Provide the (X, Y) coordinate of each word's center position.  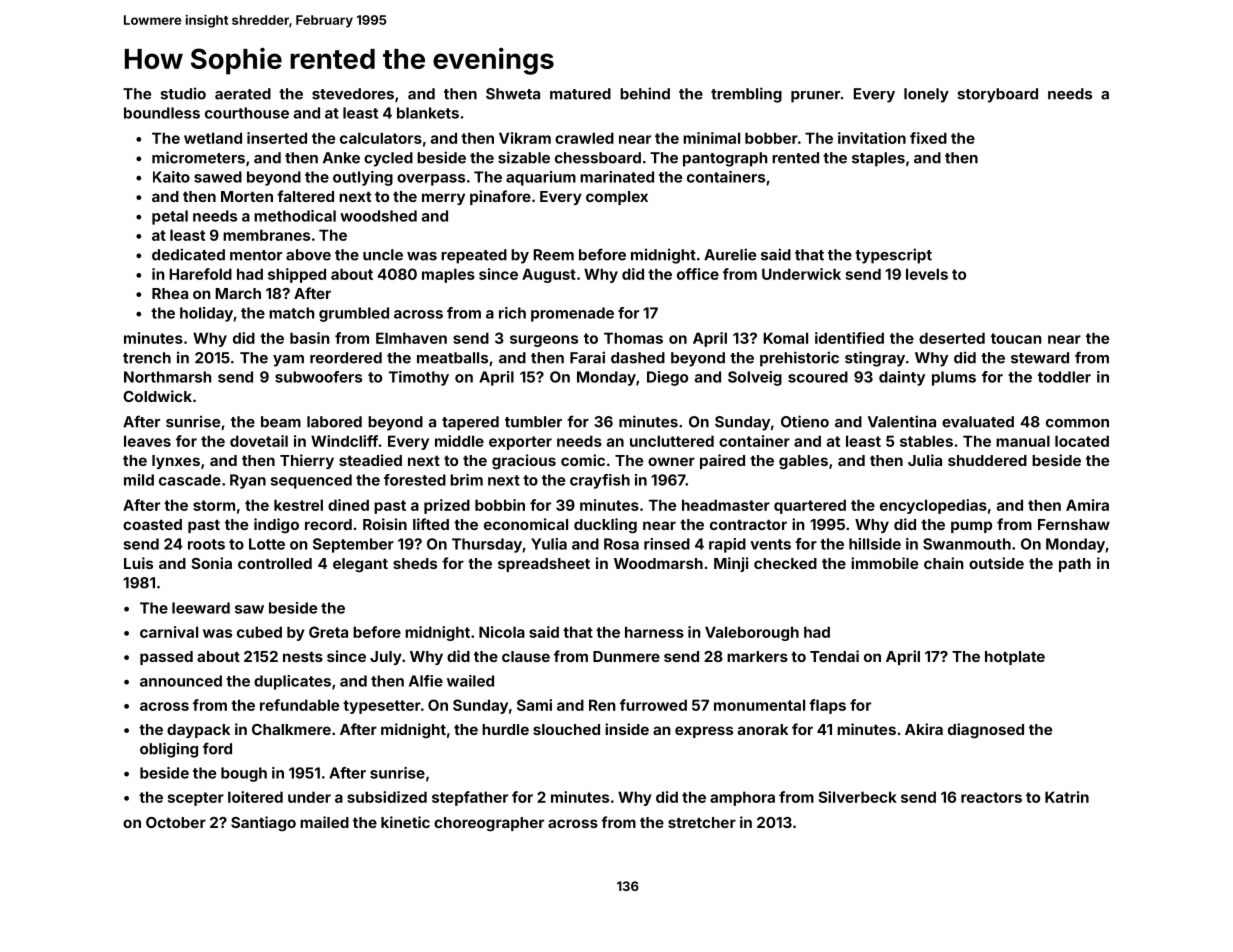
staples (878, 159)
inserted (277, 138)
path (1075, 565)
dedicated (188, 254)
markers (757, 656)
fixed (928, 138)
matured (580, 94)
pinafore (500, 197)
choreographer (489, 824)
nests (303, 656)
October (176, 822)
